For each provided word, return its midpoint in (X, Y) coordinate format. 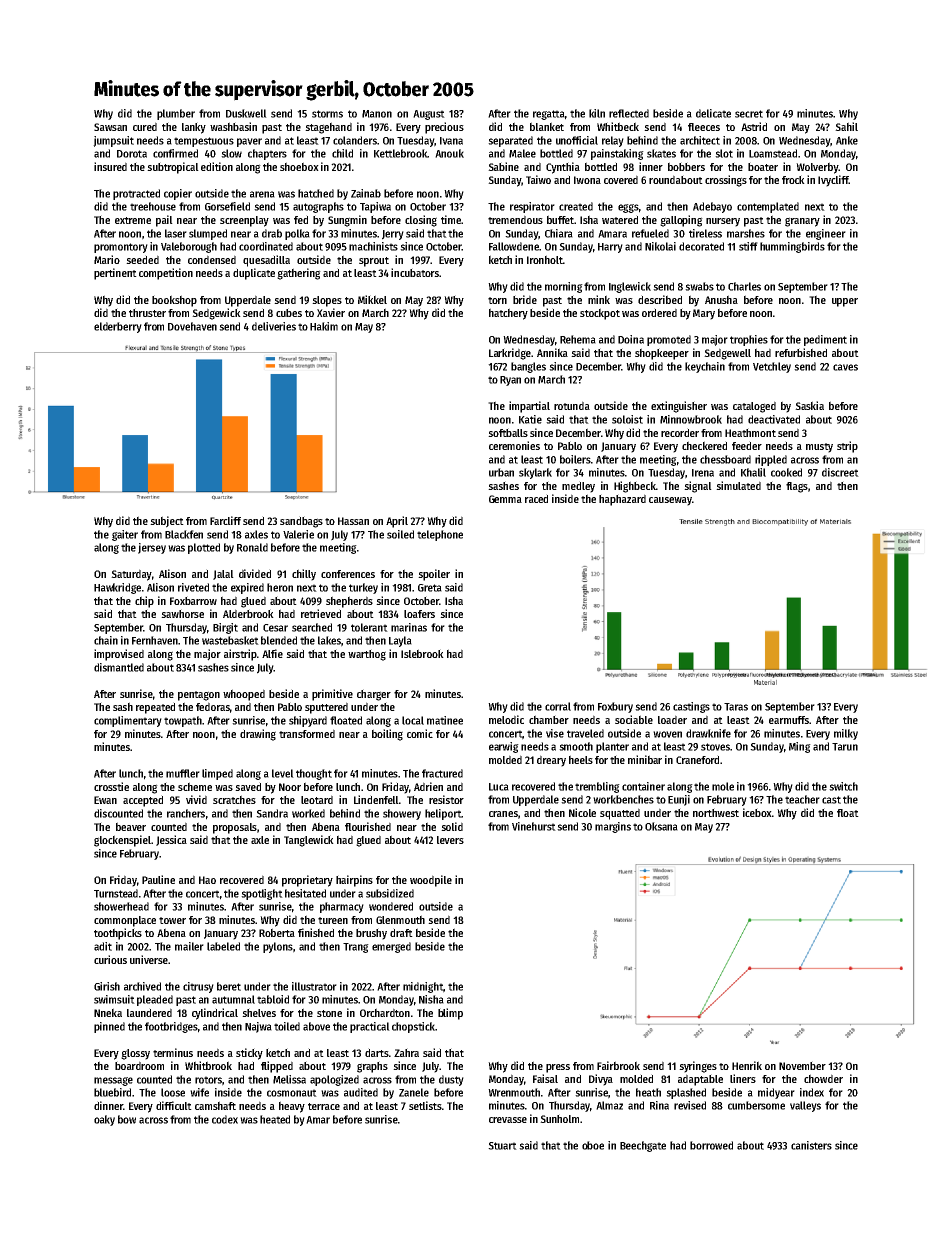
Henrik (747, 1065)
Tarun (845, 747)
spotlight (262, 894)
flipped (277, 1067)
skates (661, 153)
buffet (560, 219)
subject (167, 522)
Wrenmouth (514, 1092)
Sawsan (110, 127)
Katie (530, 419)
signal (698, 487)
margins (613, 827)
